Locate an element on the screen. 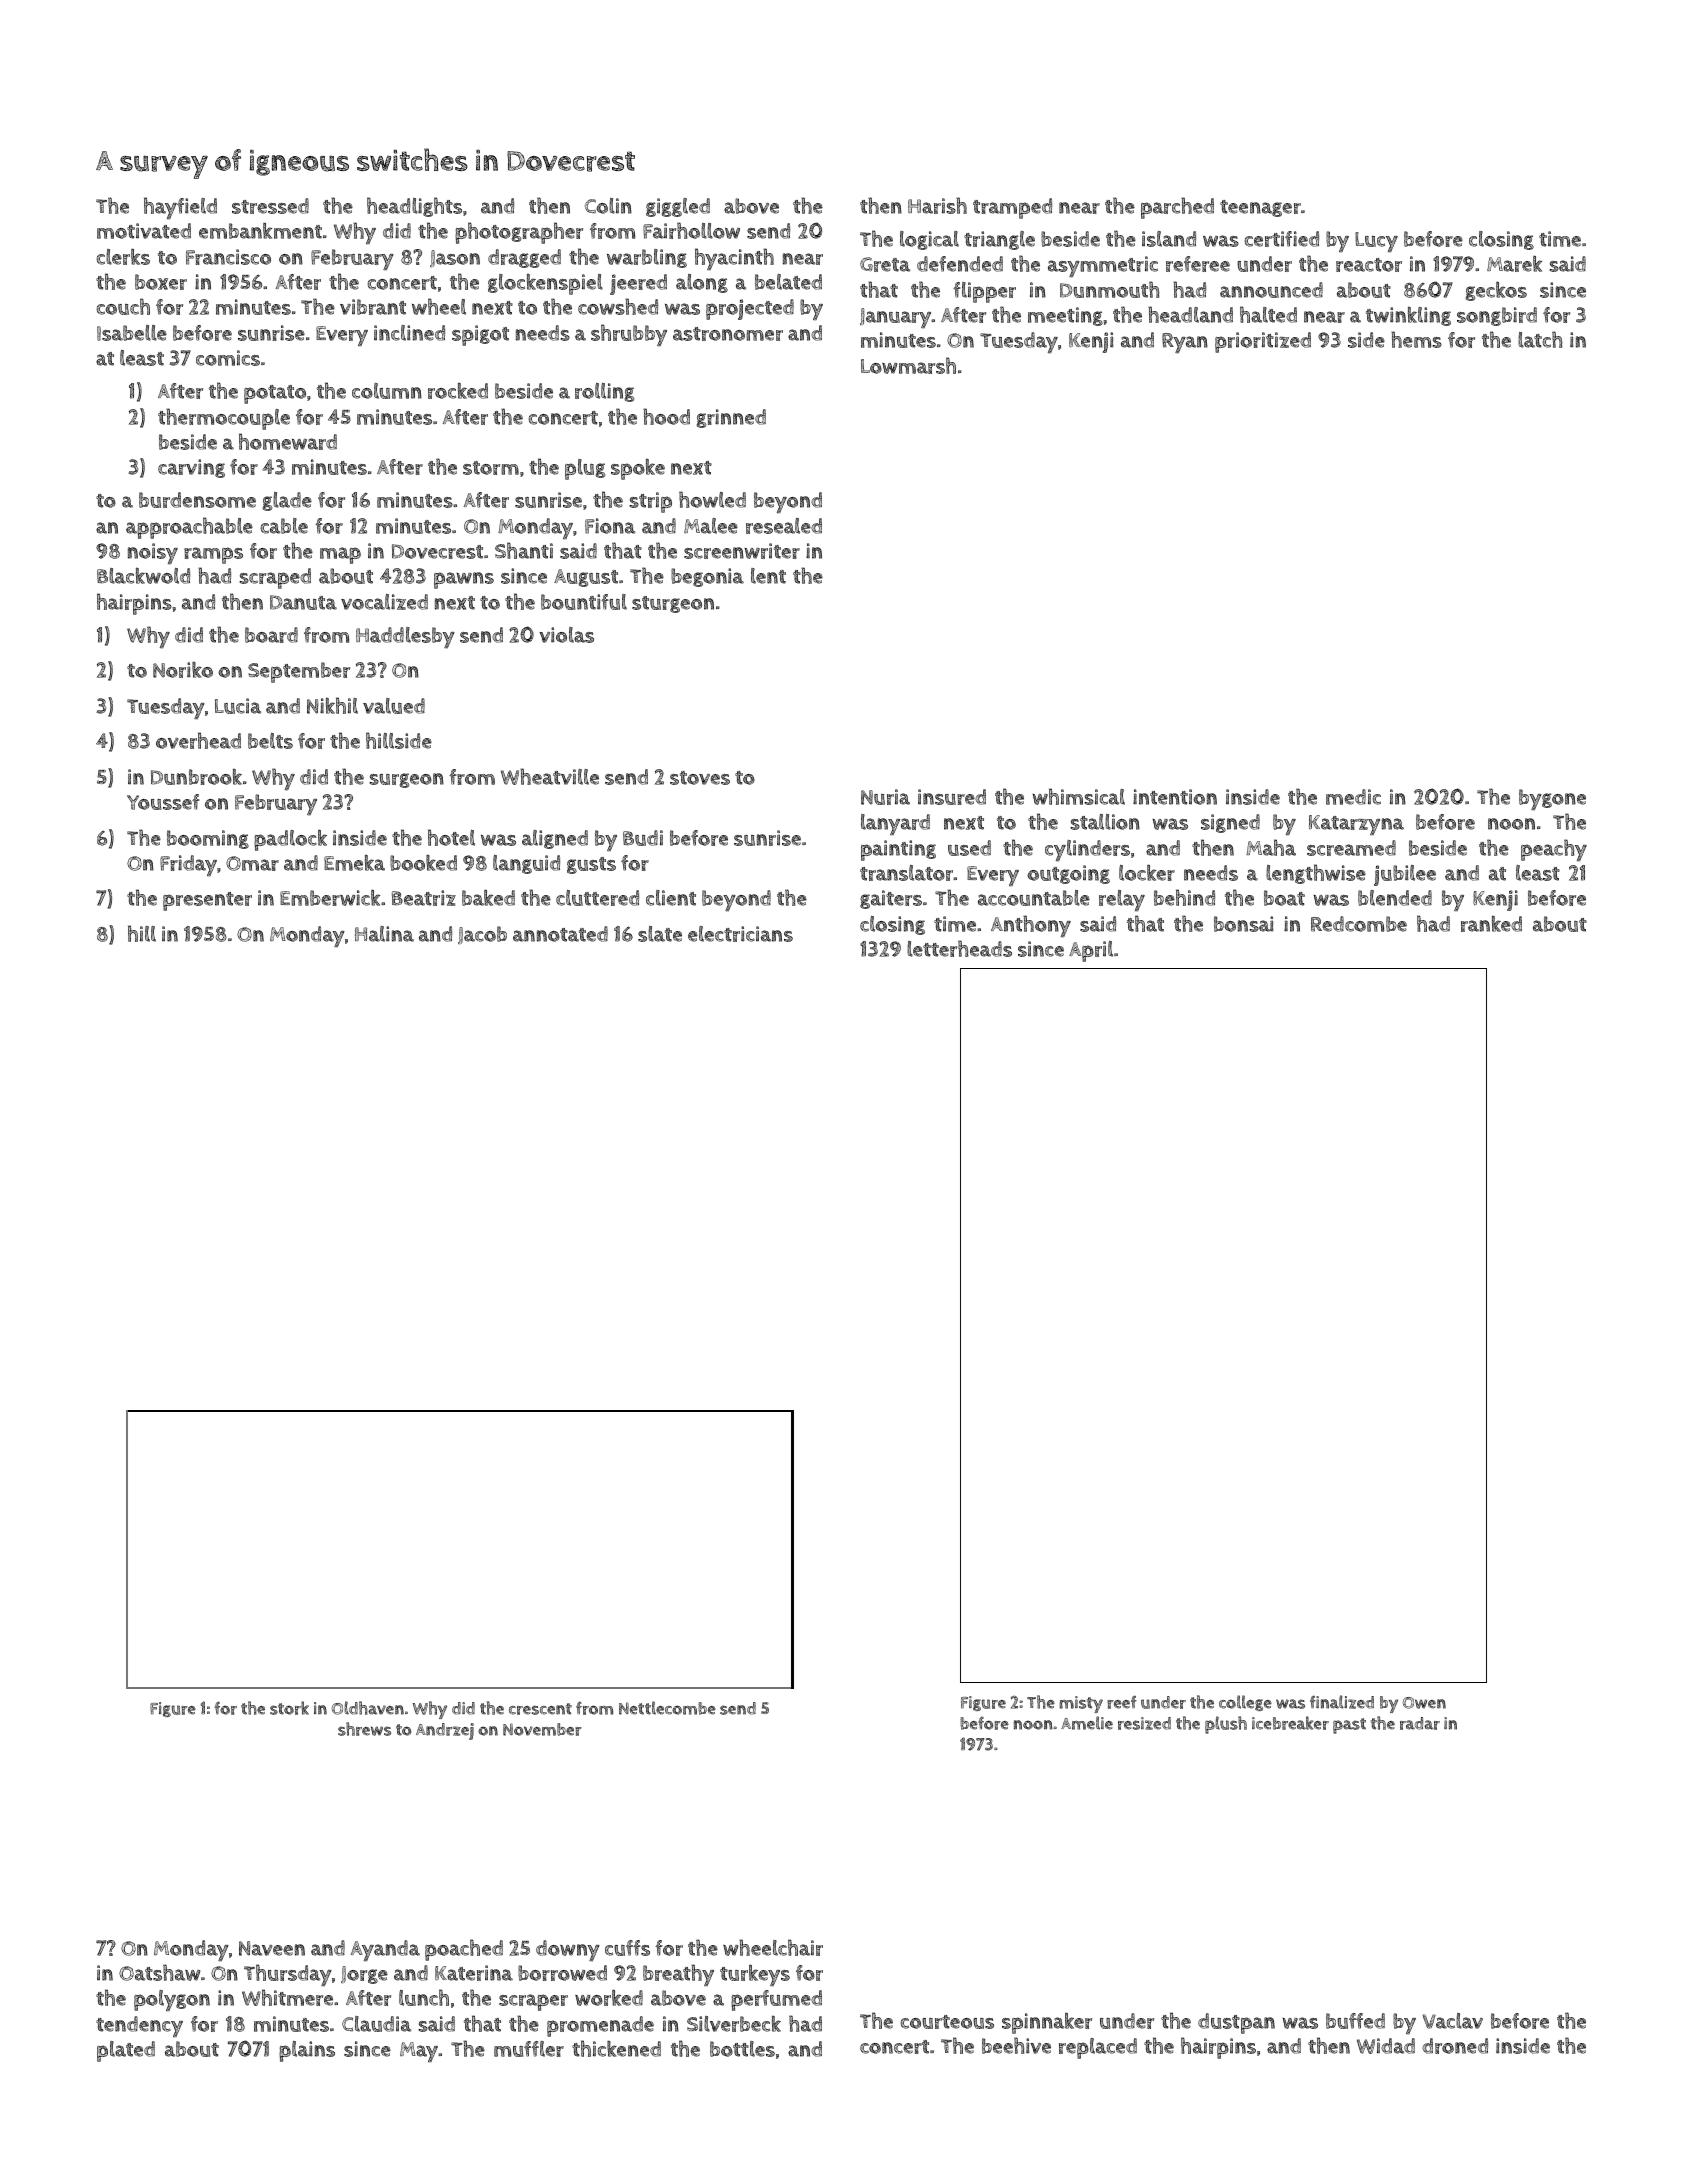 Image resolution: width=1683 pixels, height=2178 pixels. teenager is located at coordinates (1260, 208).
